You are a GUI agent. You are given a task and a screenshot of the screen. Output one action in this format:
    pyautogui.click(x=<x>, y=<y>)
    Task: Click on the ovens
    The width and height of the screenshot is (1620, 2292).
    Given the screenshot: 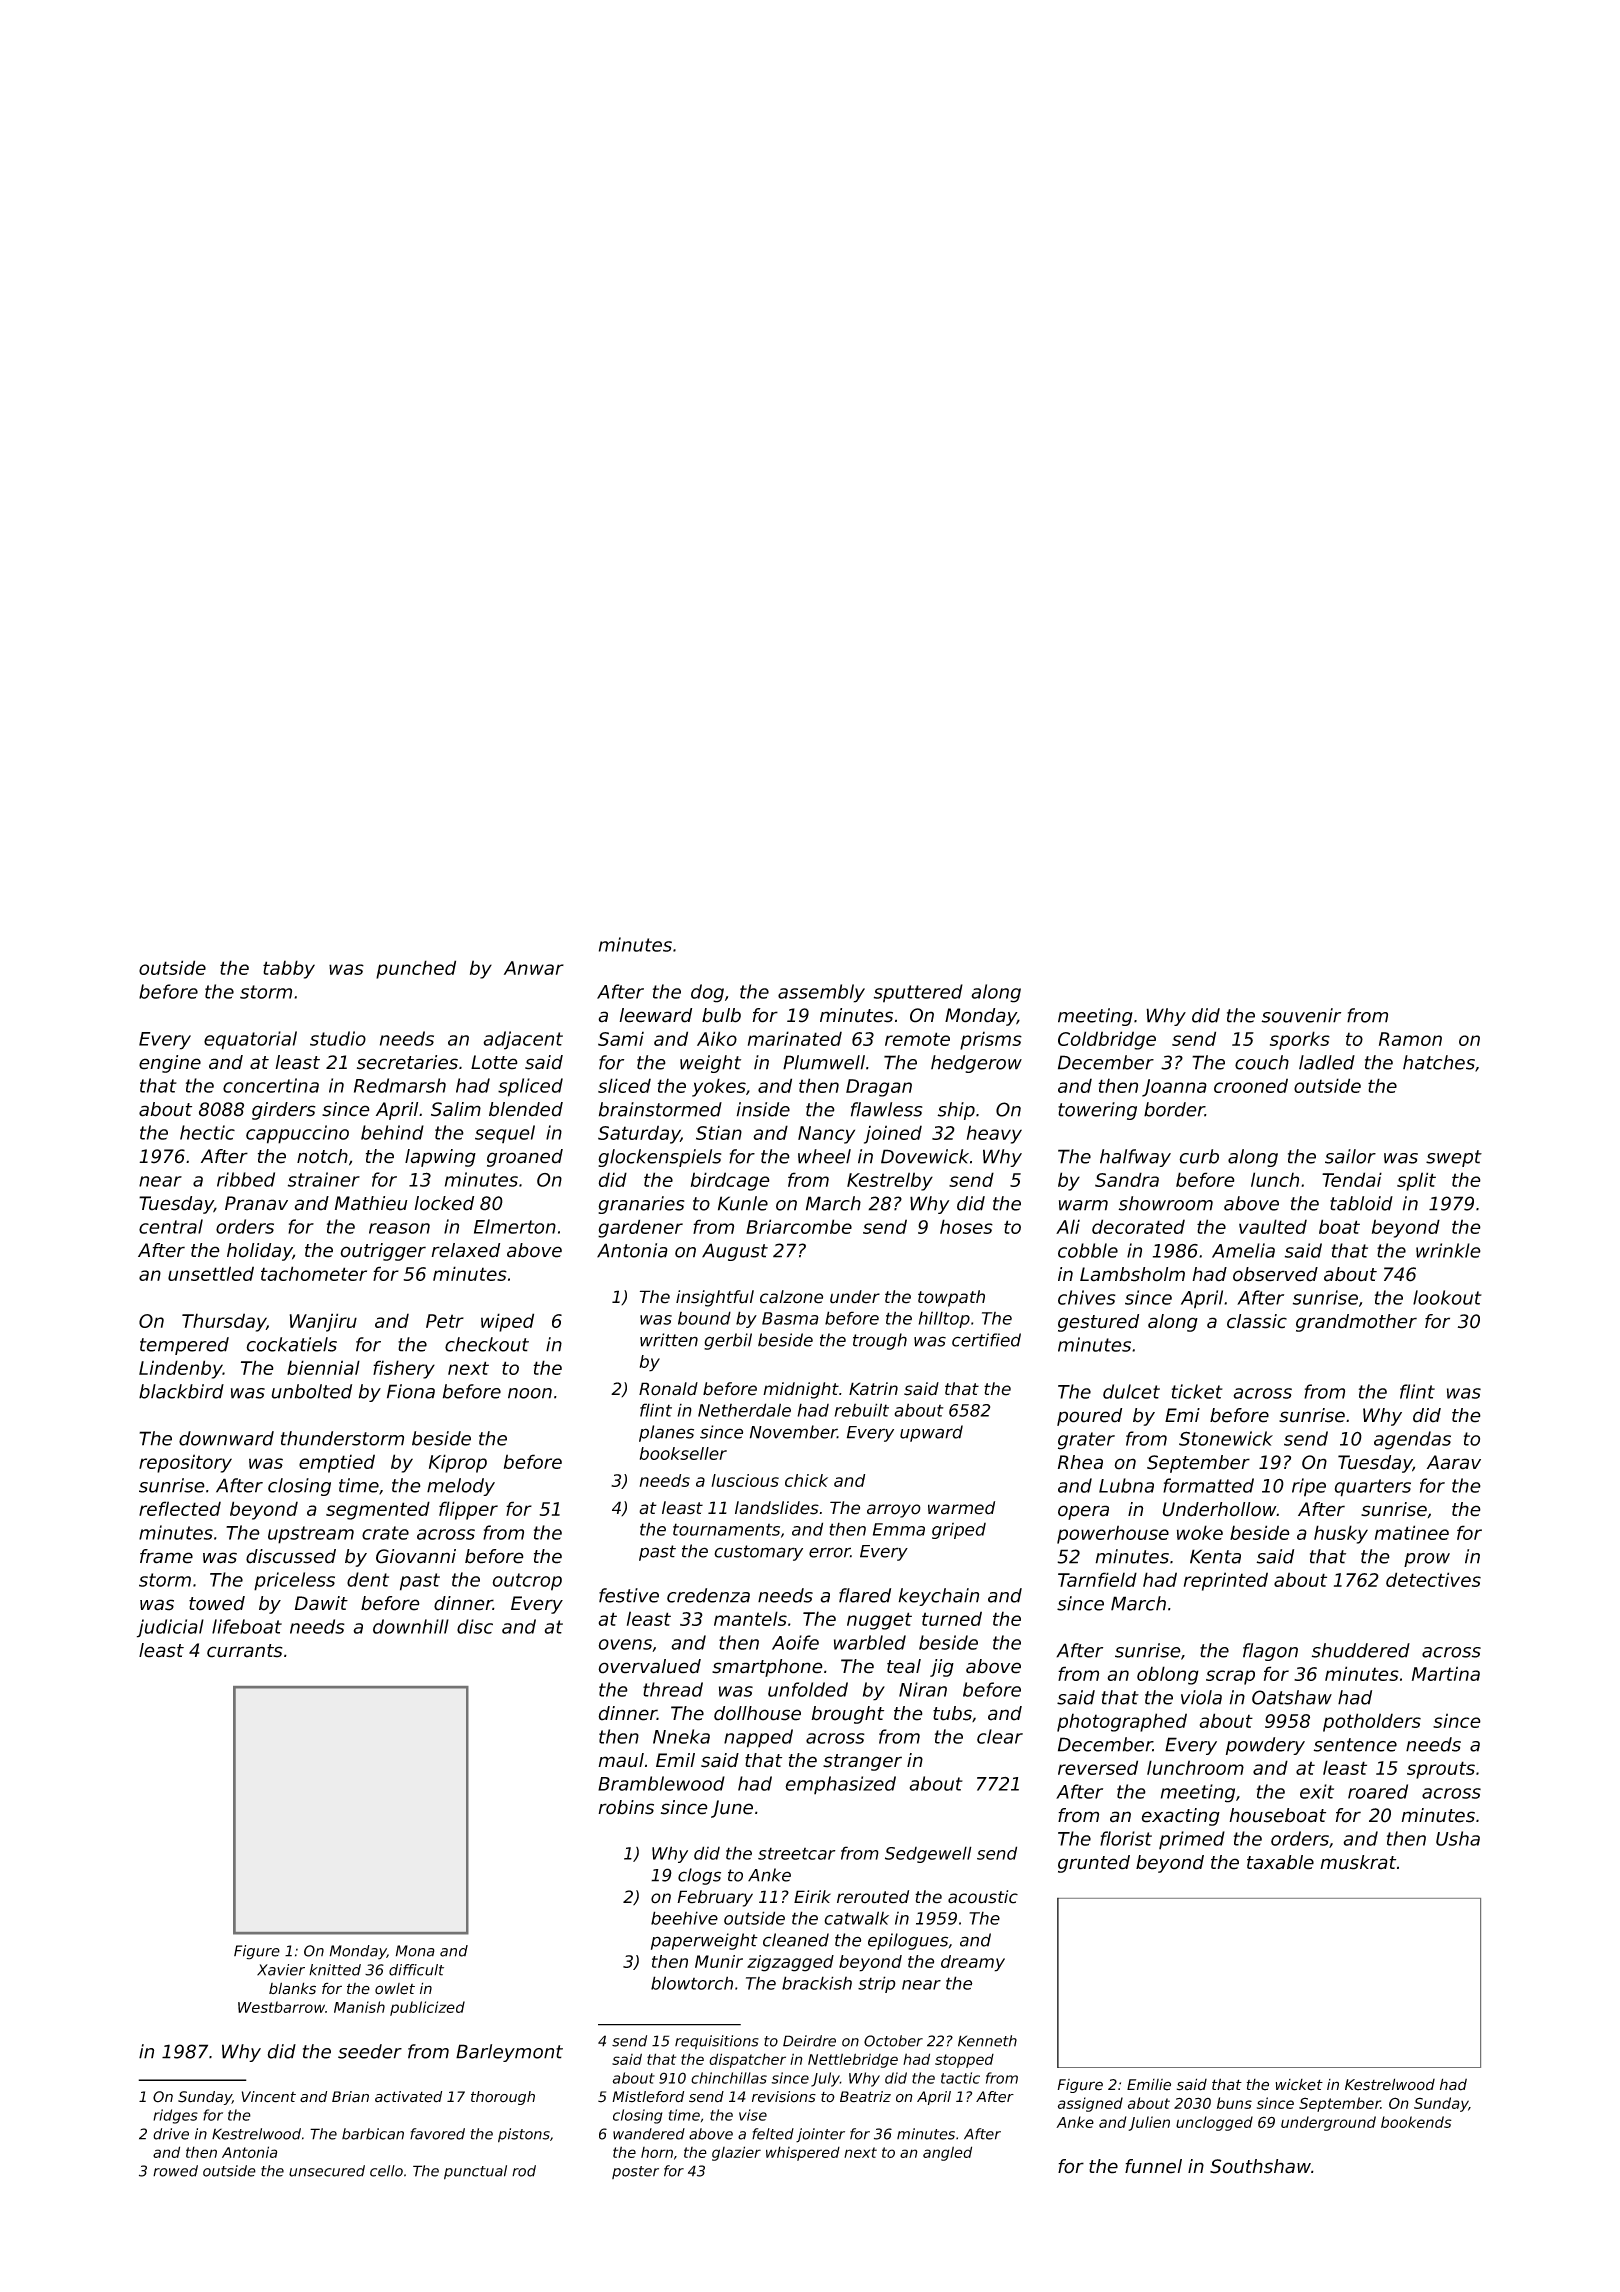 What is the action you would take?
    pyautogui.click(x=625, y=1645)
